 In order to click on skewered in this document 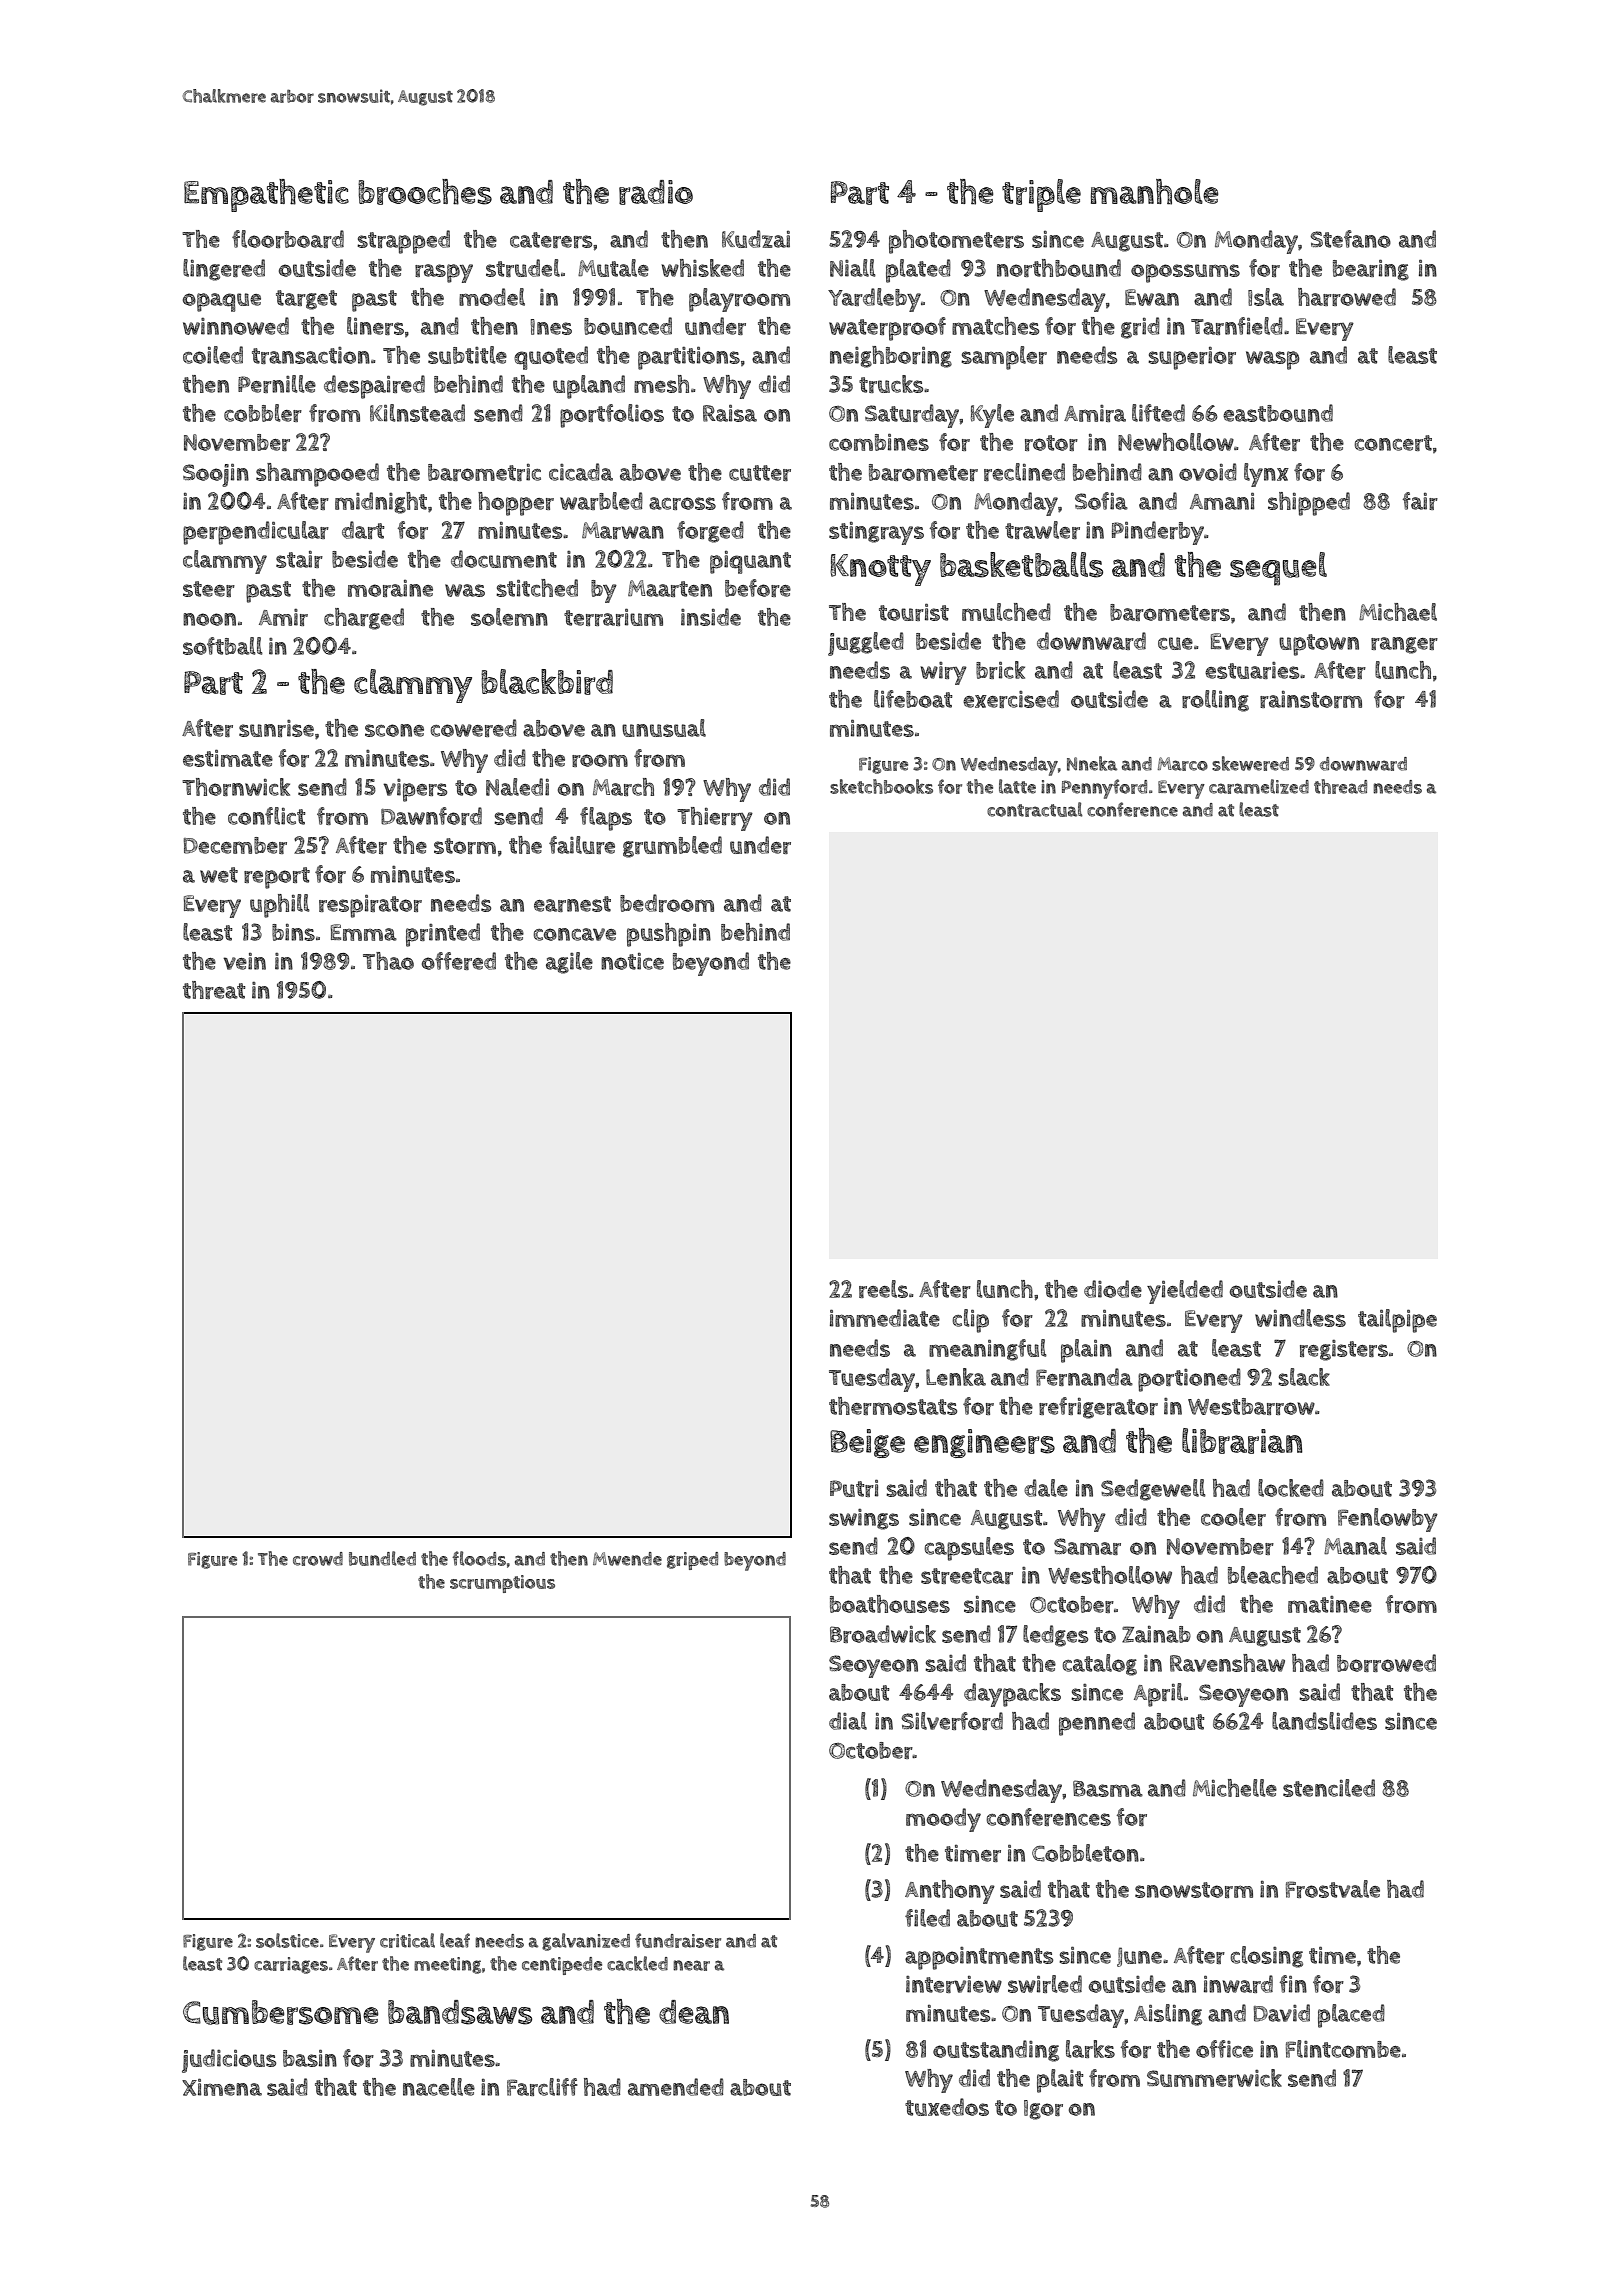, I will do `click(1250, 763)`.
